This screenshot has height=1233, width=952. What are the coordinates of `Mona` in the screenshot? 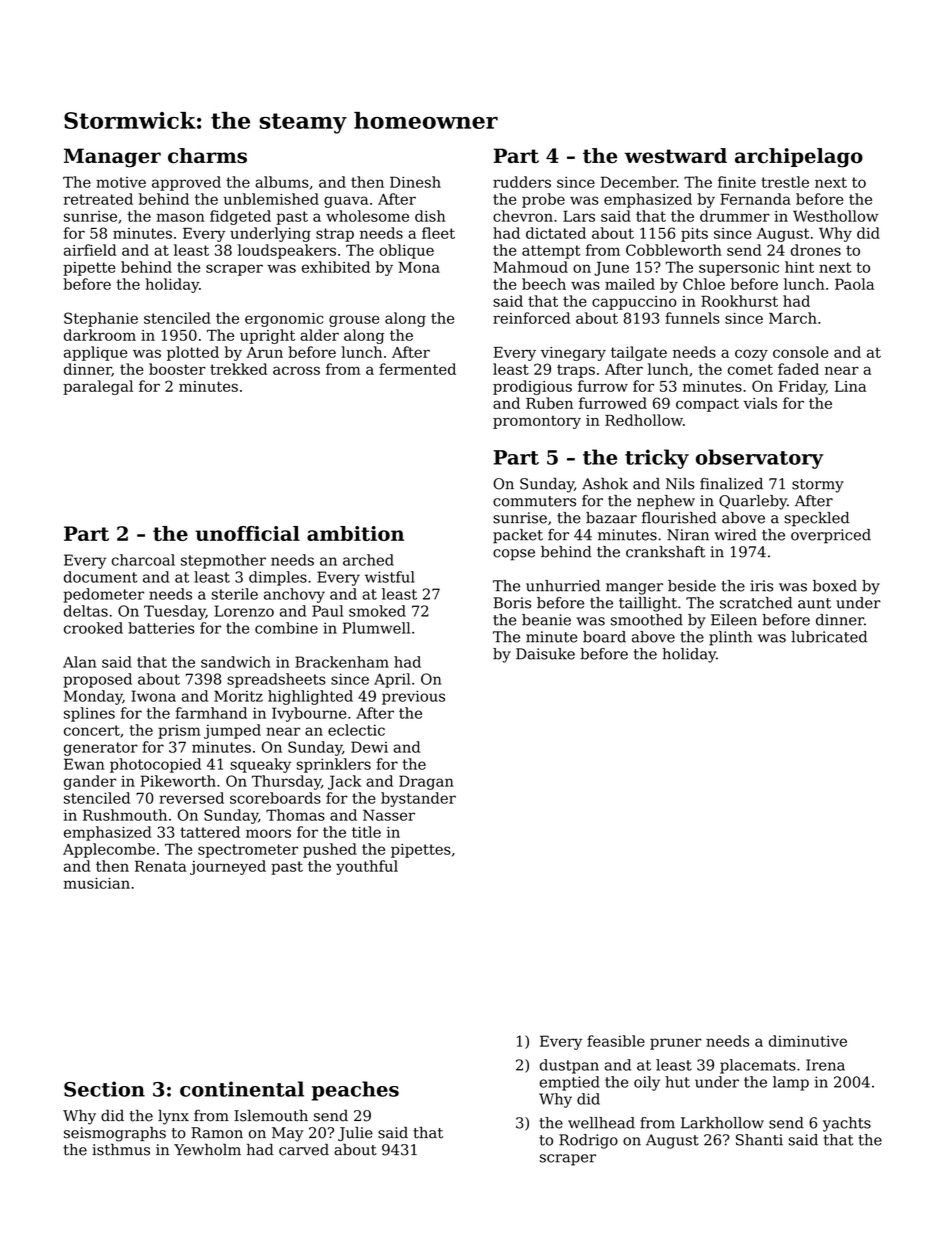 It's located at (419, 267).
